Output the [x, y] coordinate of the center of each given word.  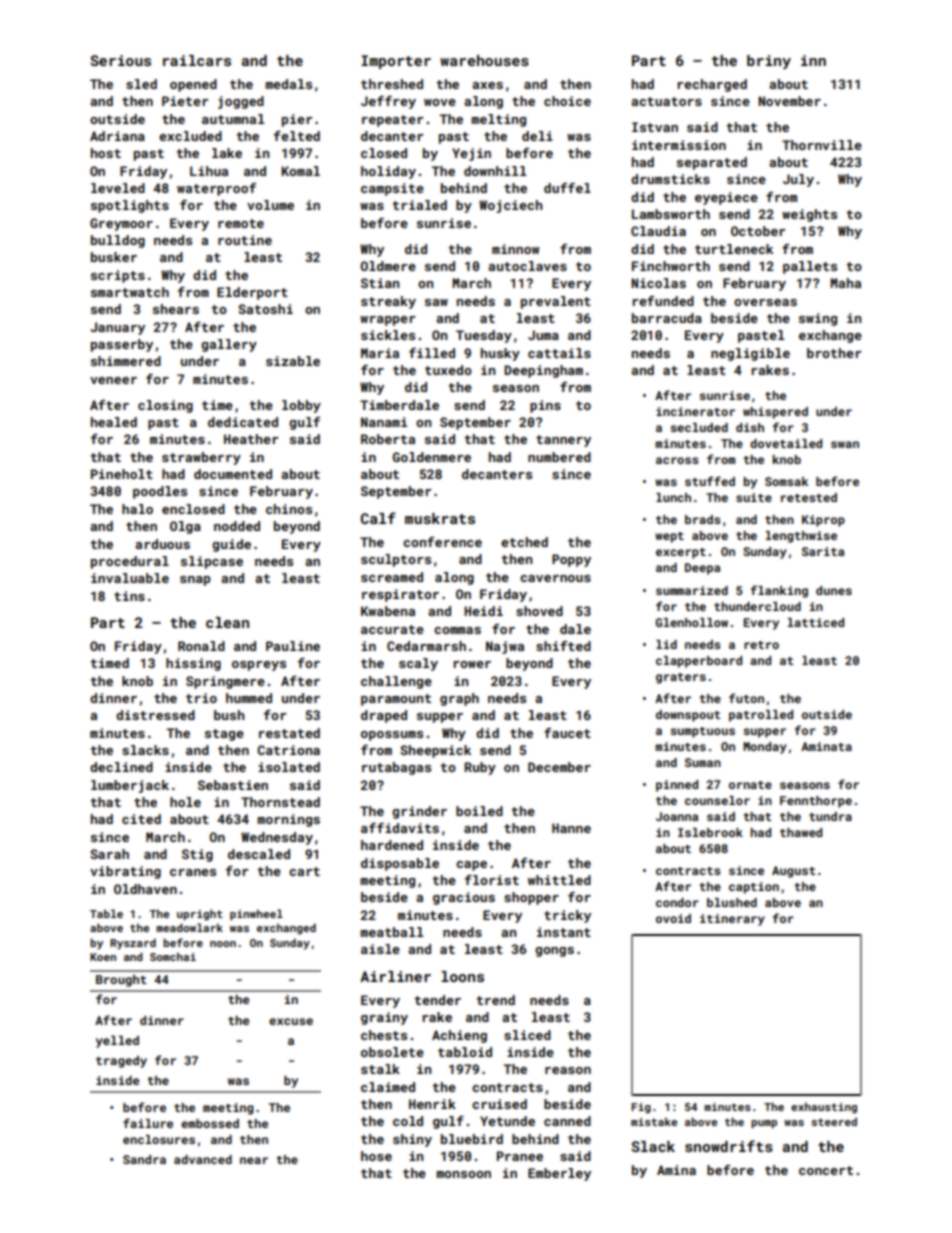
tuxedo [448, 370]
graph [459, 699]
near [254, 1160]
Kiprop [823, 521]
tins [129, 596]
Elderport [252, 293]
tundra [830, 816]
